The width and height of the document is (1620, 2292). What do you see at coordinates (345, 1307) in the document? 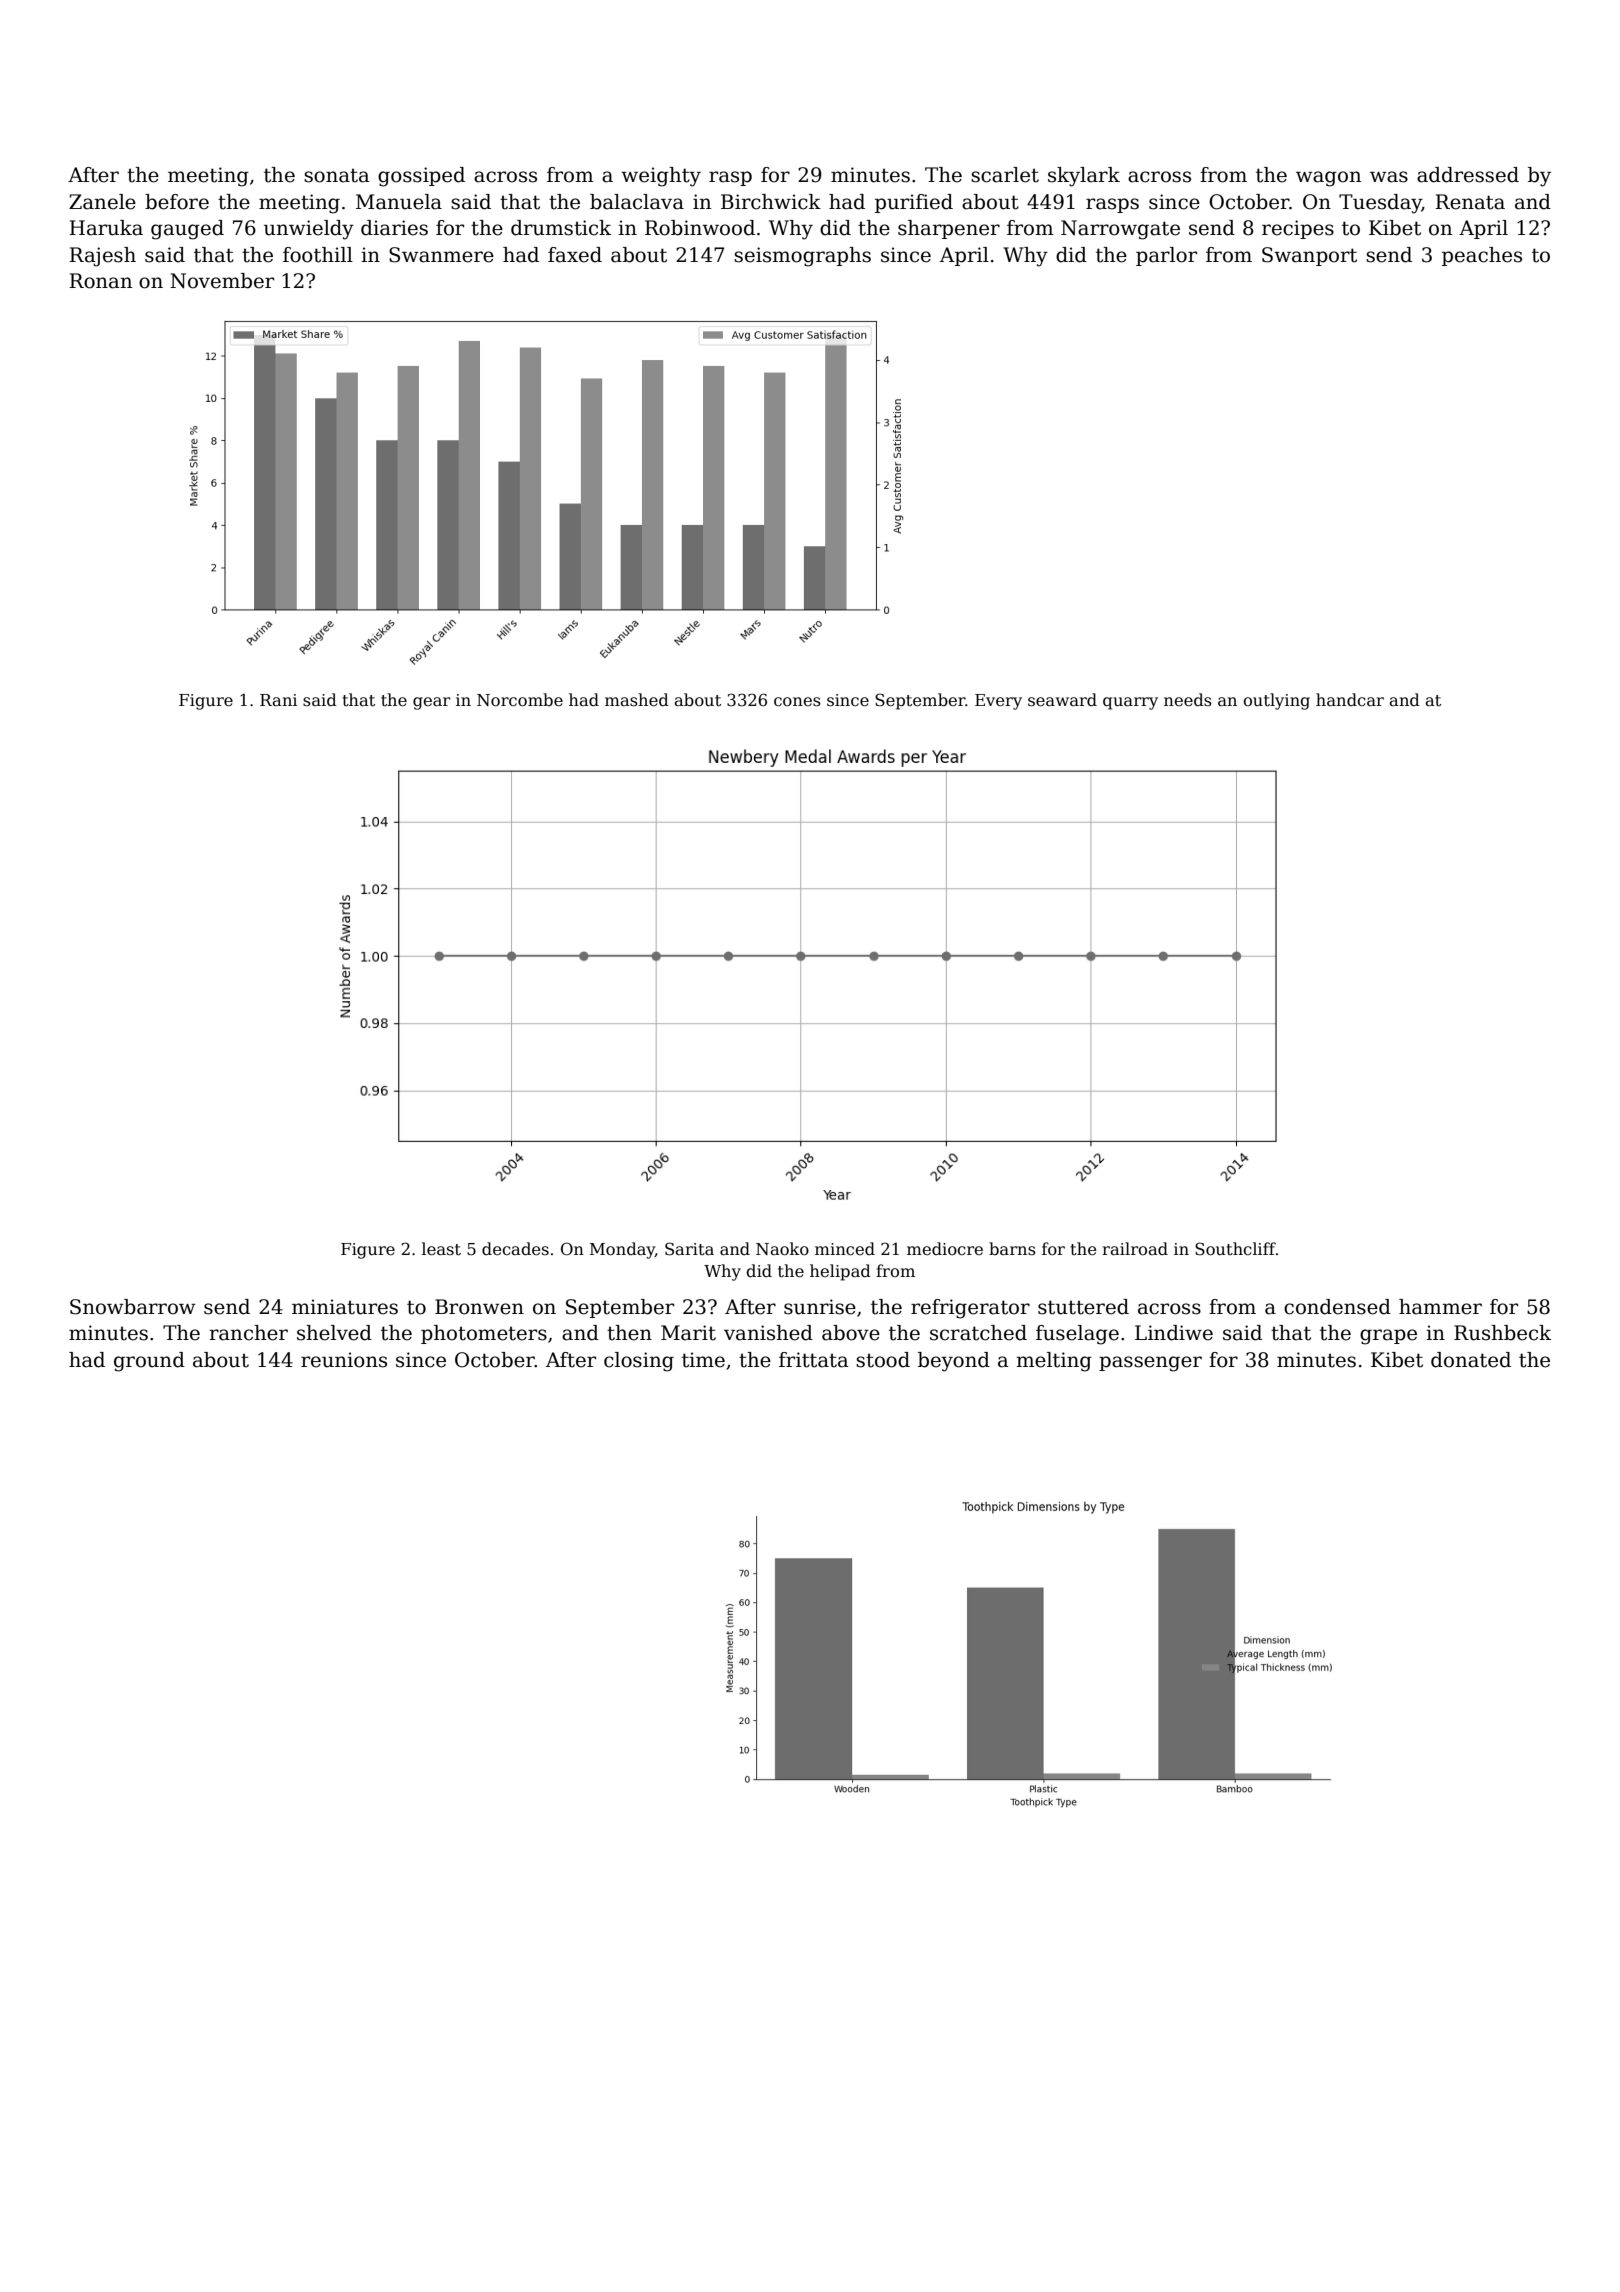
I see `miniatures` at bounding box center [345, 1307].
